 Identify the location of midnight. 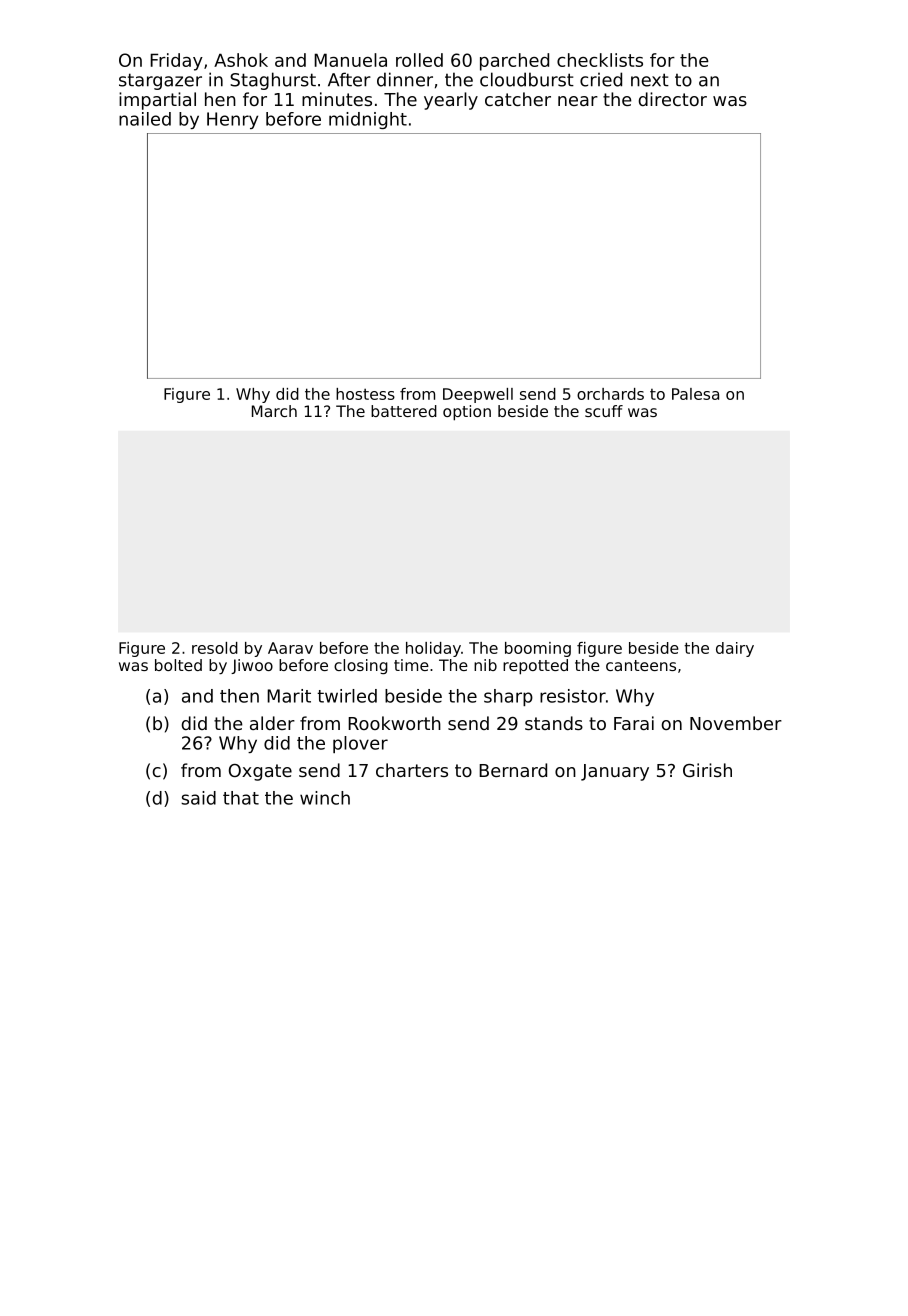
(368, 120).
